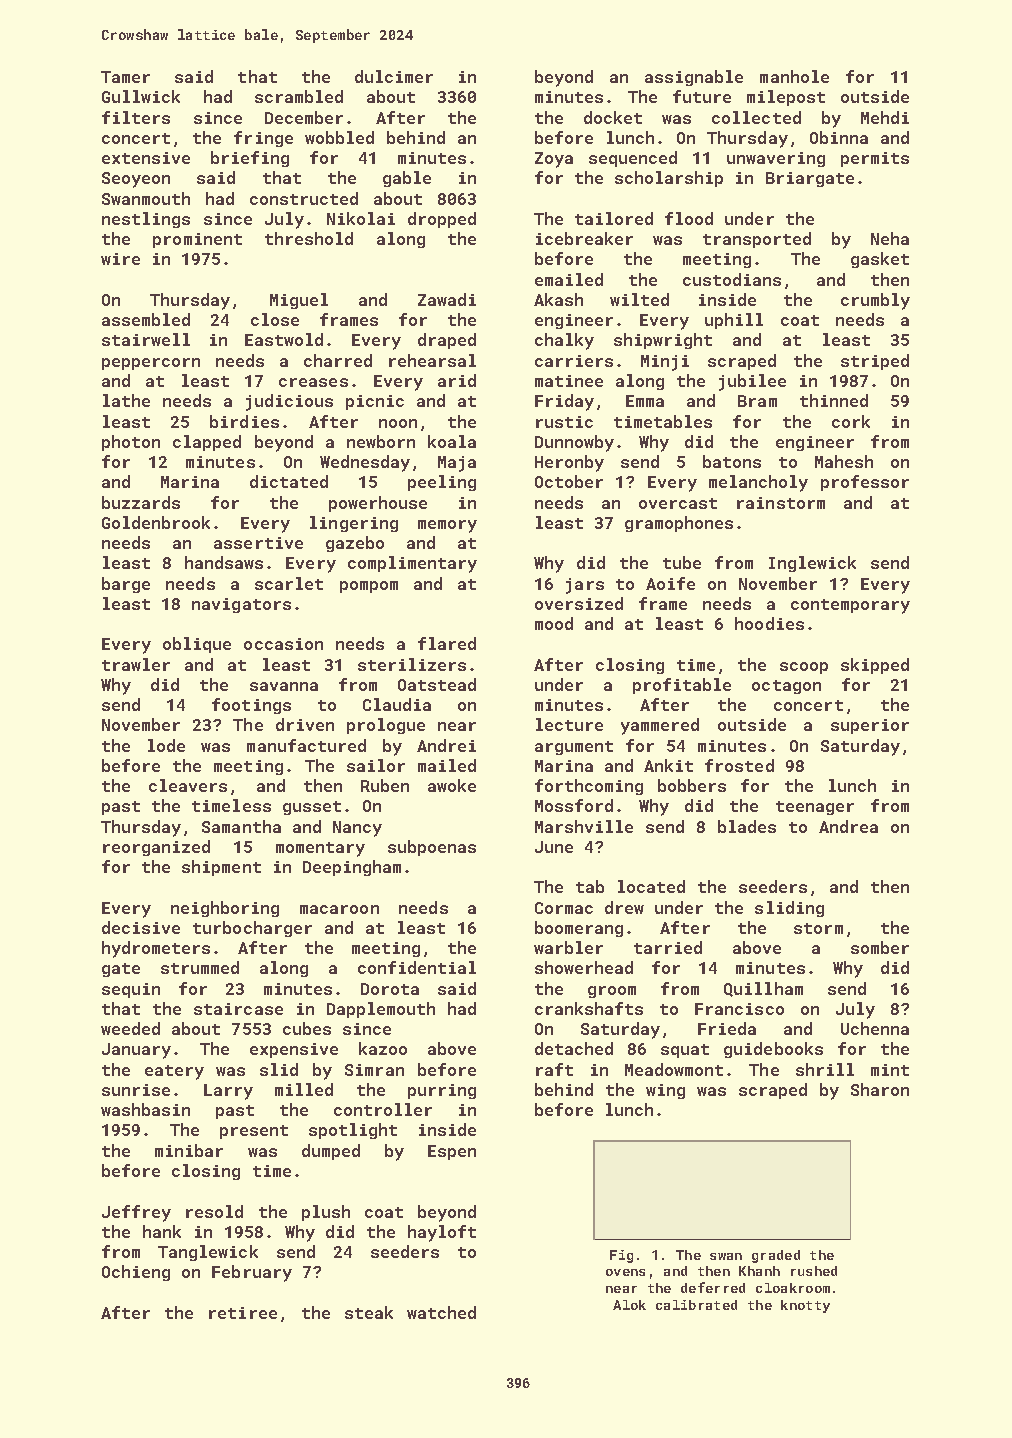 This screenshot has width=1012, height=1438. I want to click on staircase, so click(238, 1009).
